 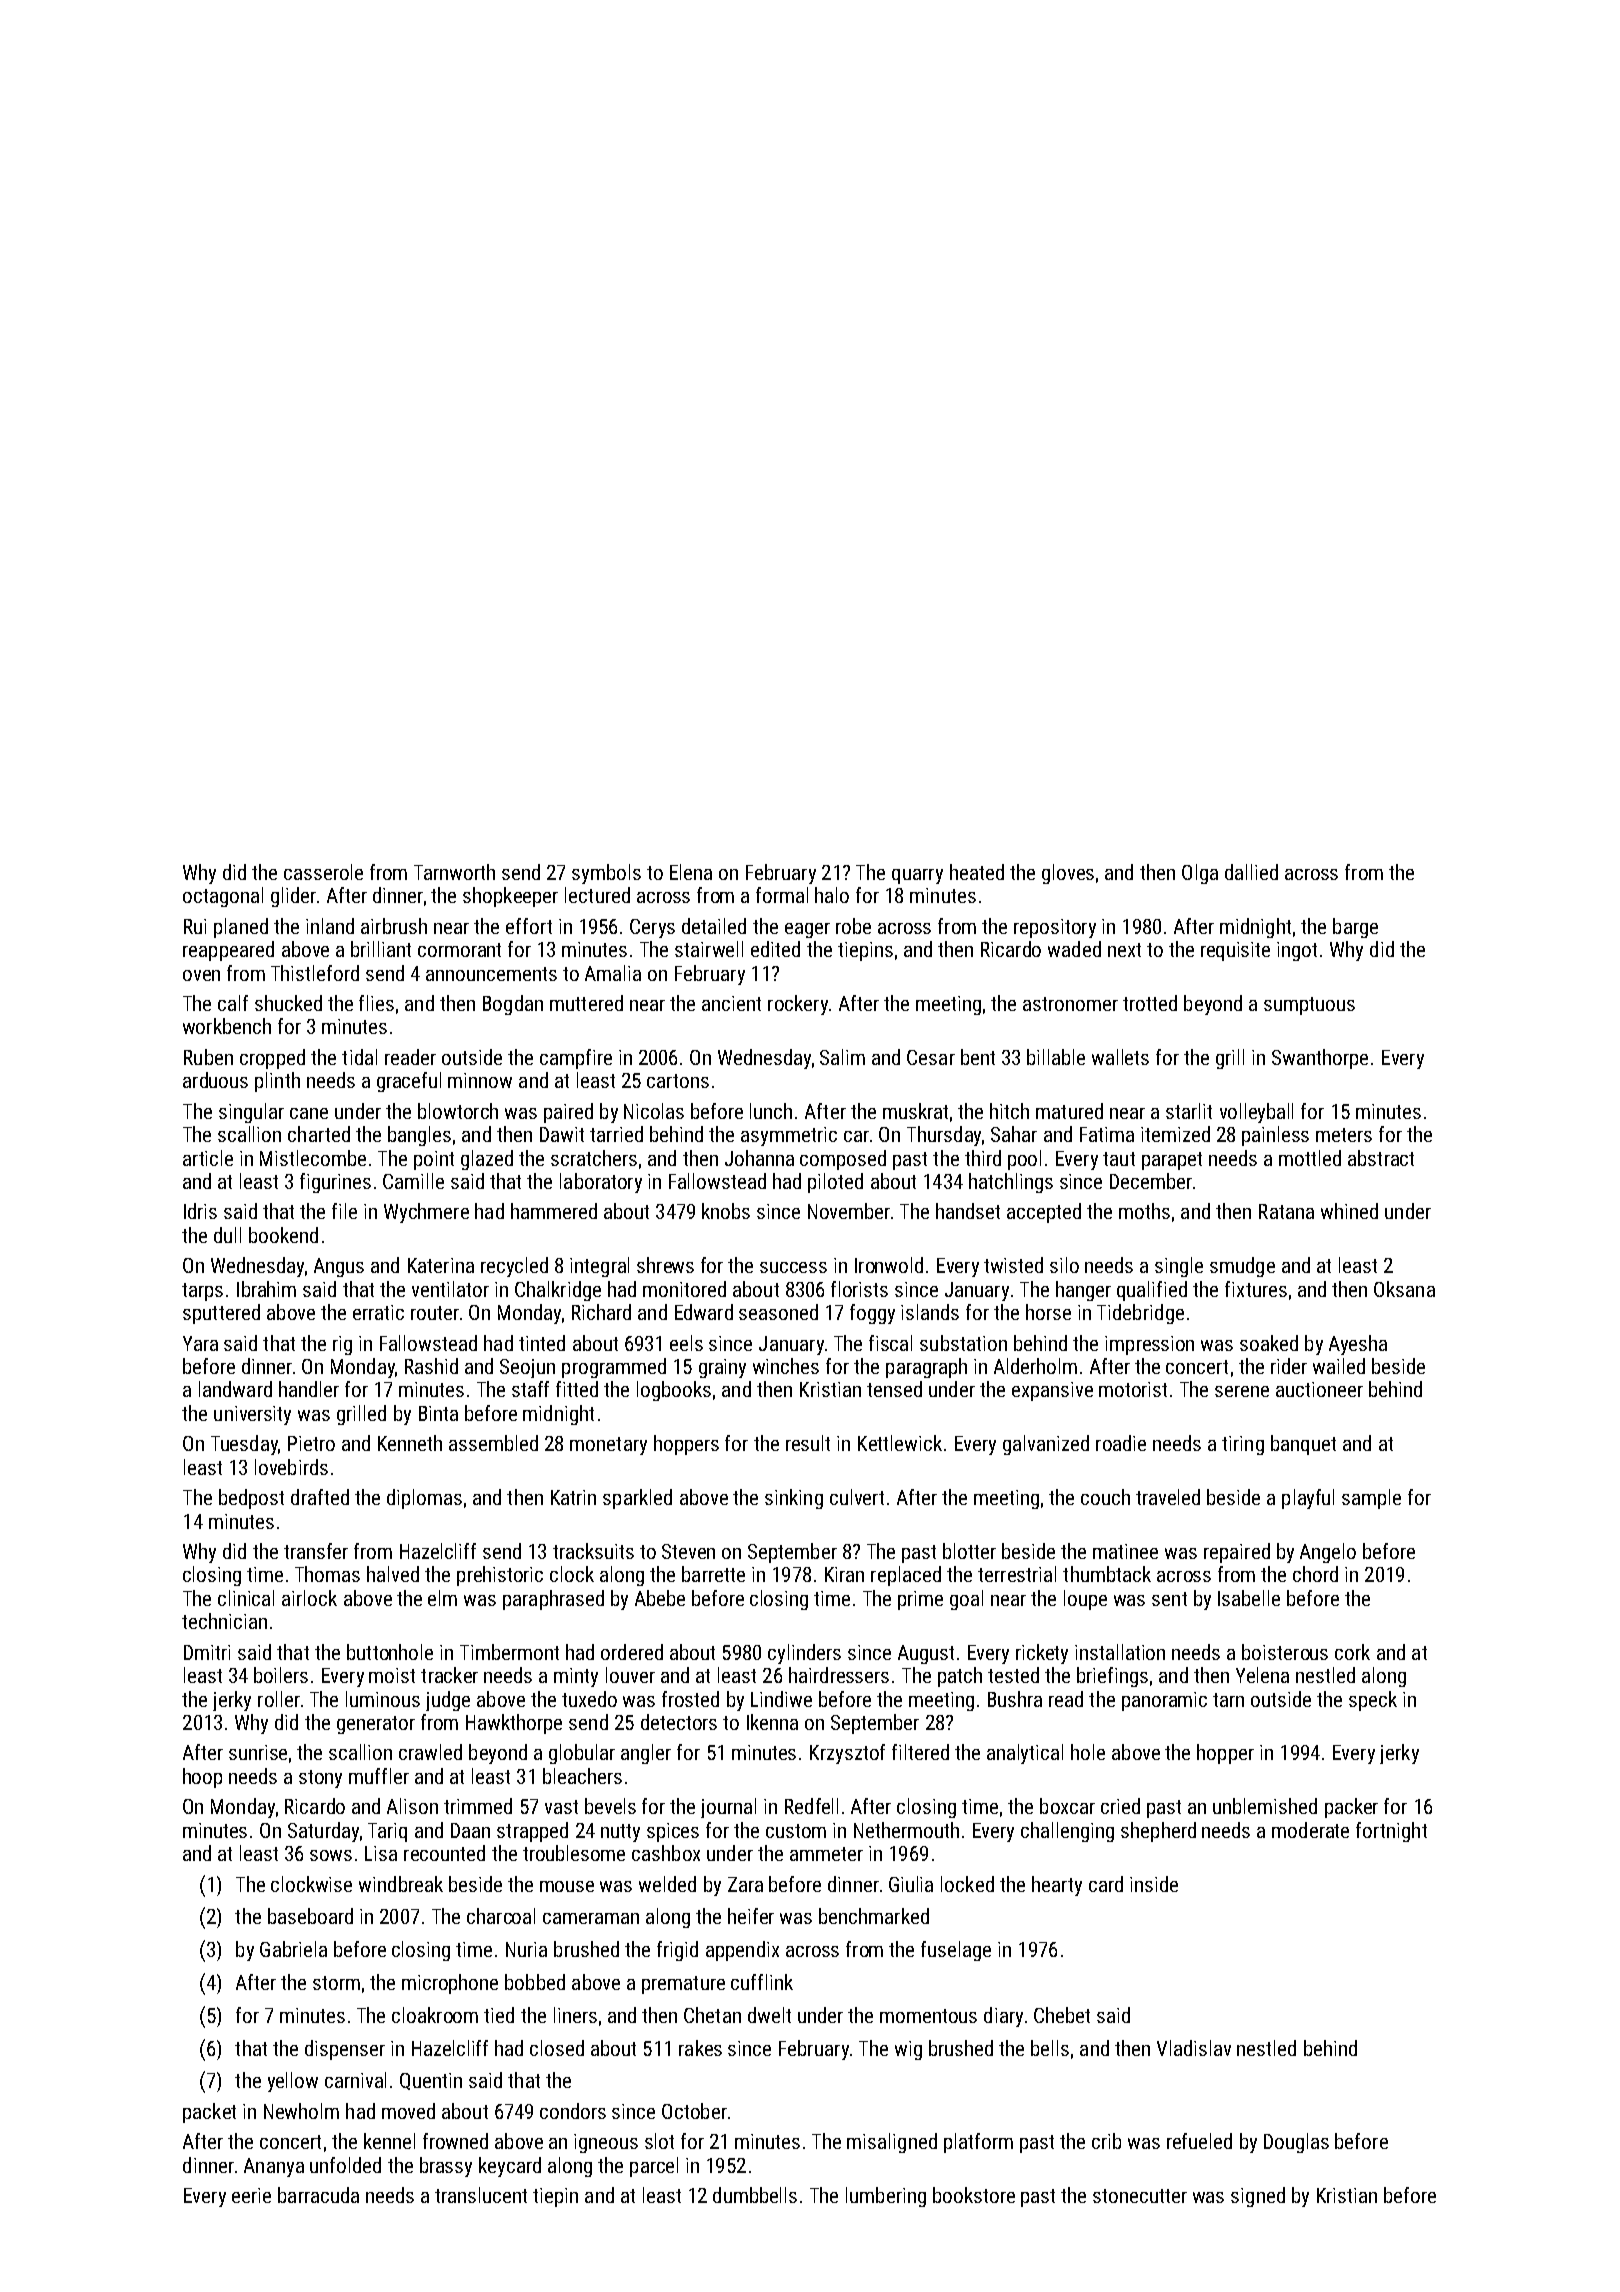 What do you see at coordinates (1351, 1808) in the image?
I see `packer` at bounding box center [1351, 1808].
